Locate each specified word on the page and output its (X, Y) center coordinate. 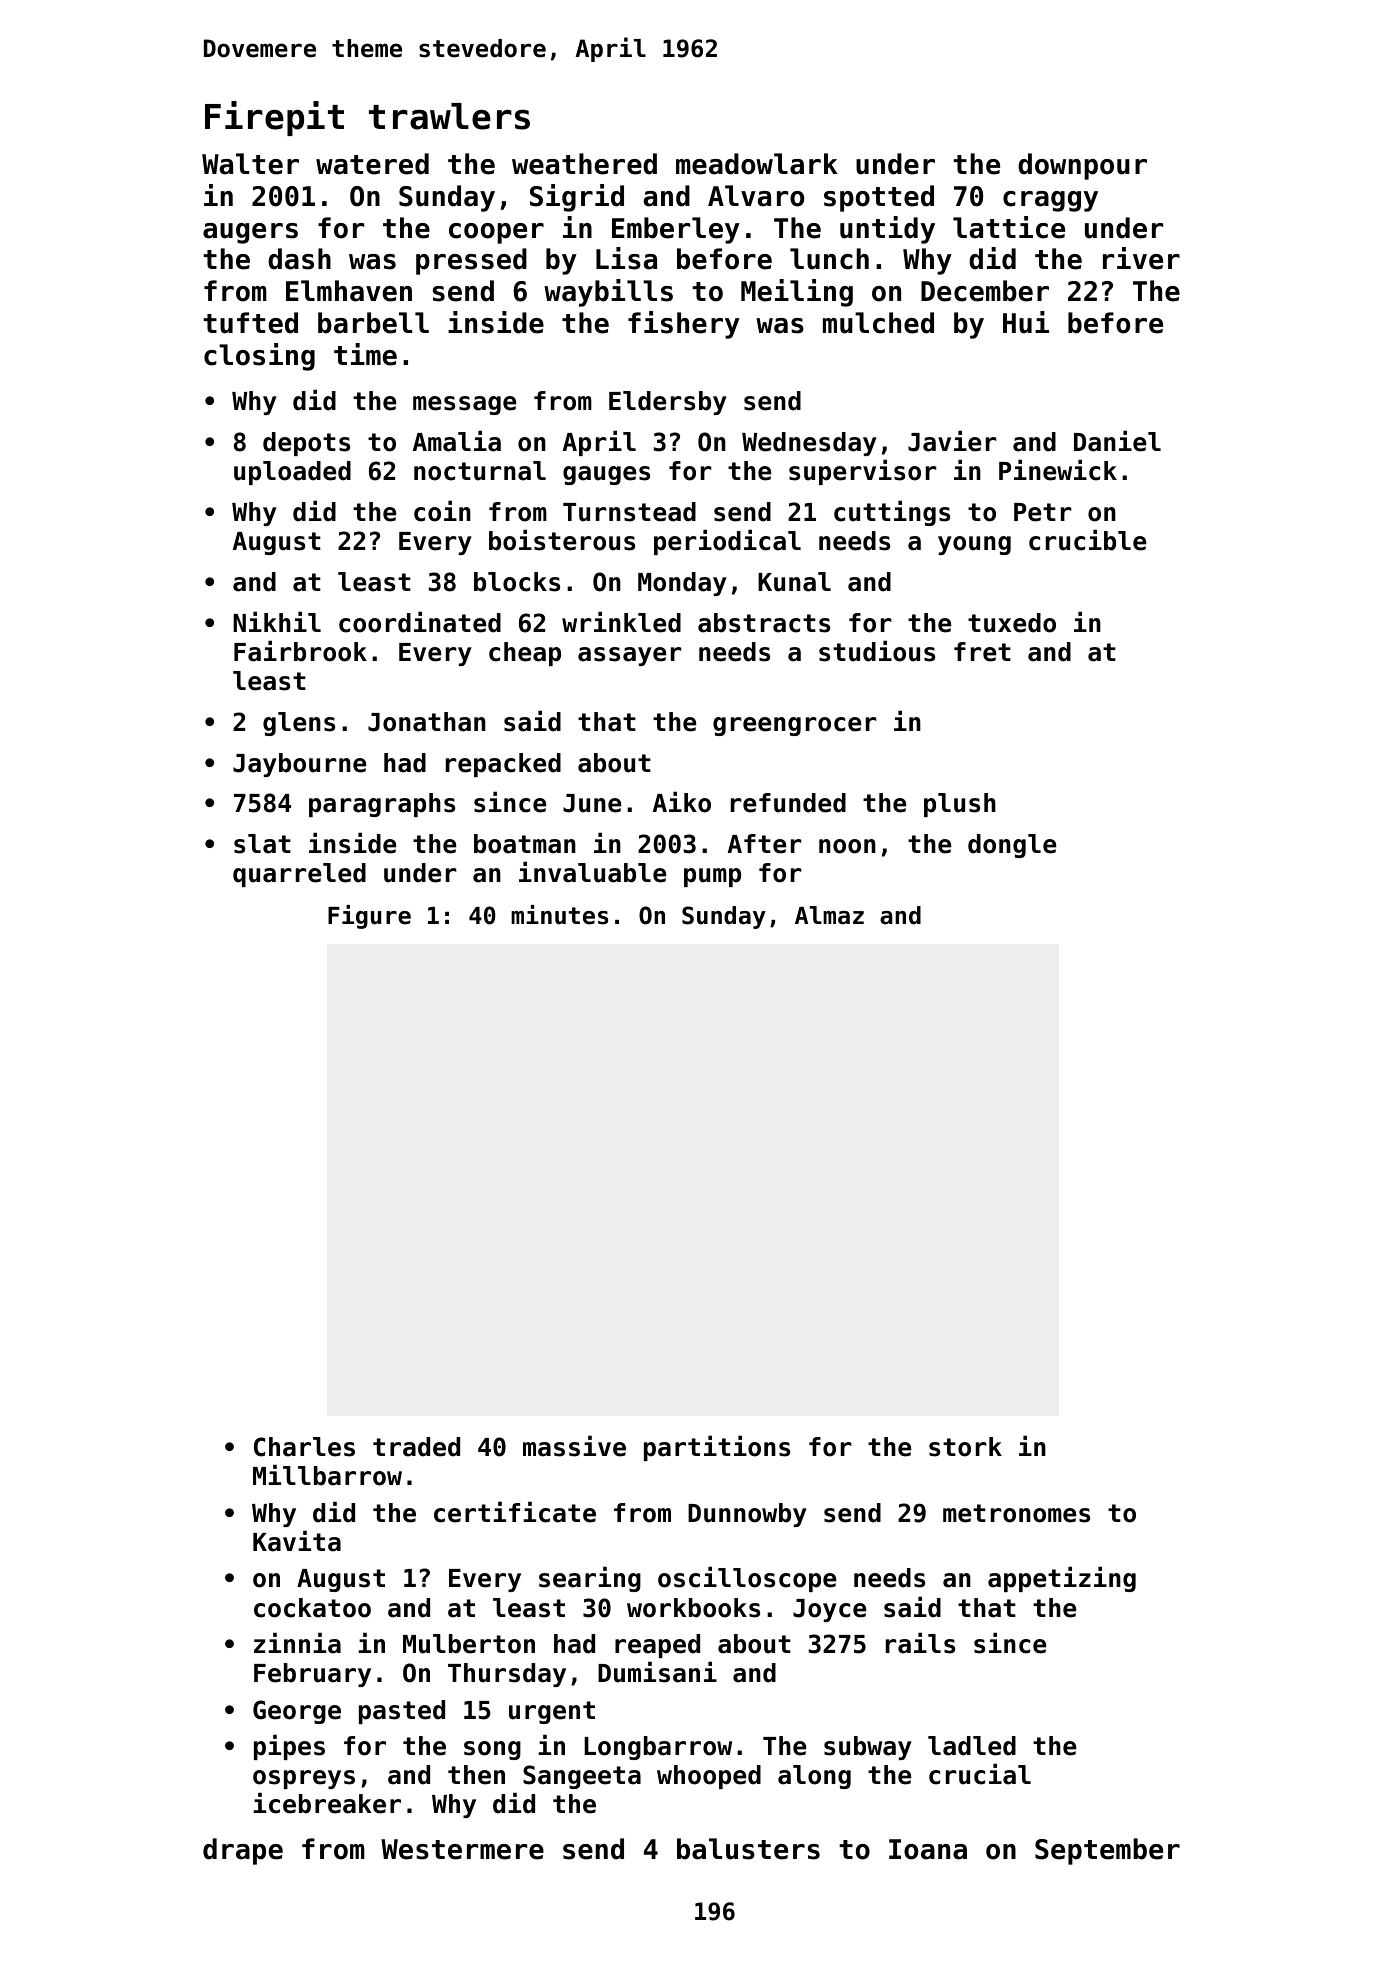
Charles (304, 1447)
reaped (657, 1646)
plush (960, 805)
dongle (1012, 846)
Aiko (682, 802)
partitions (717, 1448)
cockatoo (312, 1608)
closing (259, 357)
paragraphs (382, 805)
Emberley (676, 230)
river (1141, 258)
